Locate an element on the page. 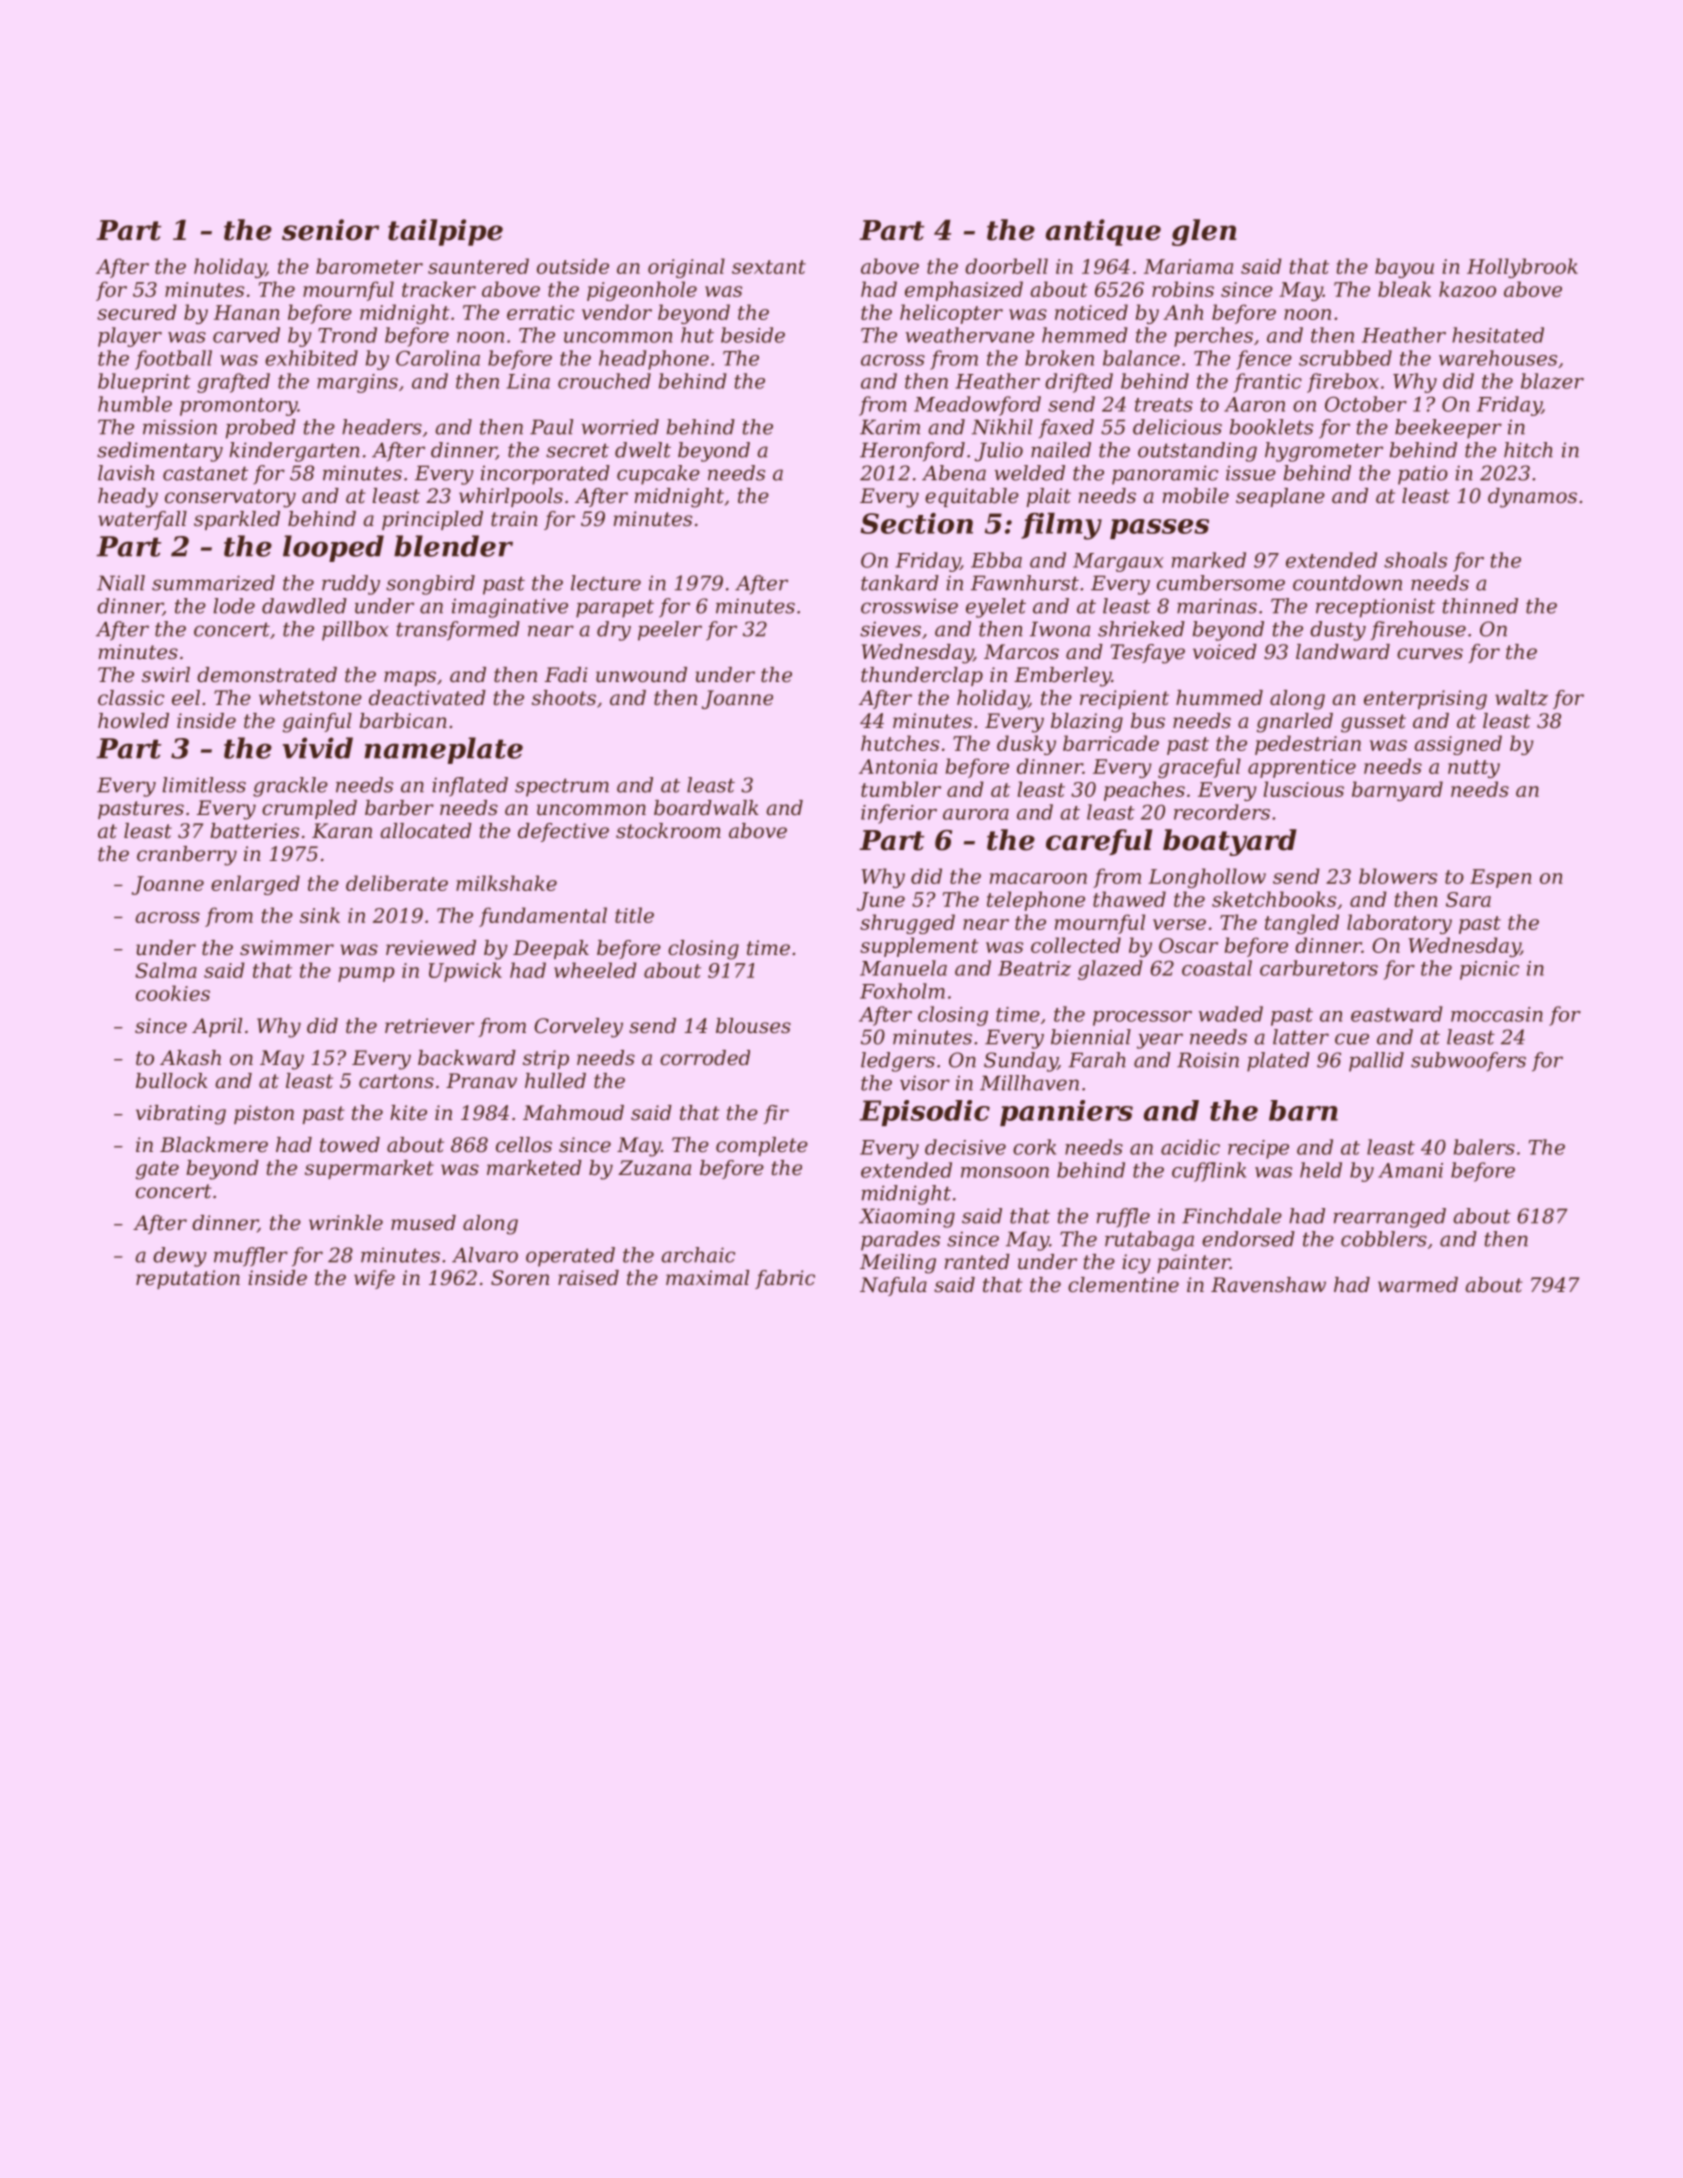 The width and height of the image is (1683, 2178). assigned is located at coordinates (1458, 745).
